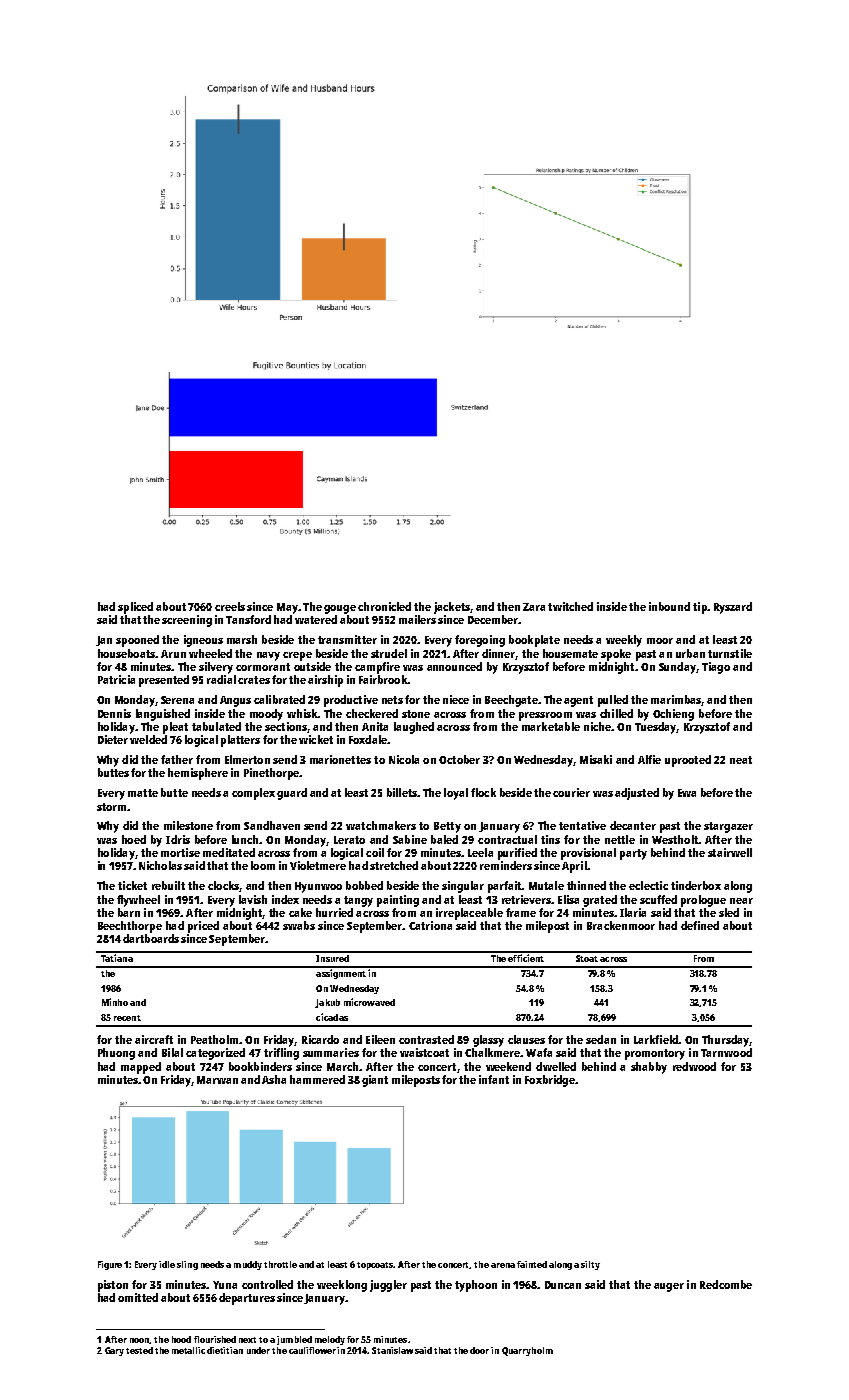 The image size is (849, 1400). What do you see at coordinates (279, 699) in the image?
I see `calibrated` at bounding box center [279, 699].
